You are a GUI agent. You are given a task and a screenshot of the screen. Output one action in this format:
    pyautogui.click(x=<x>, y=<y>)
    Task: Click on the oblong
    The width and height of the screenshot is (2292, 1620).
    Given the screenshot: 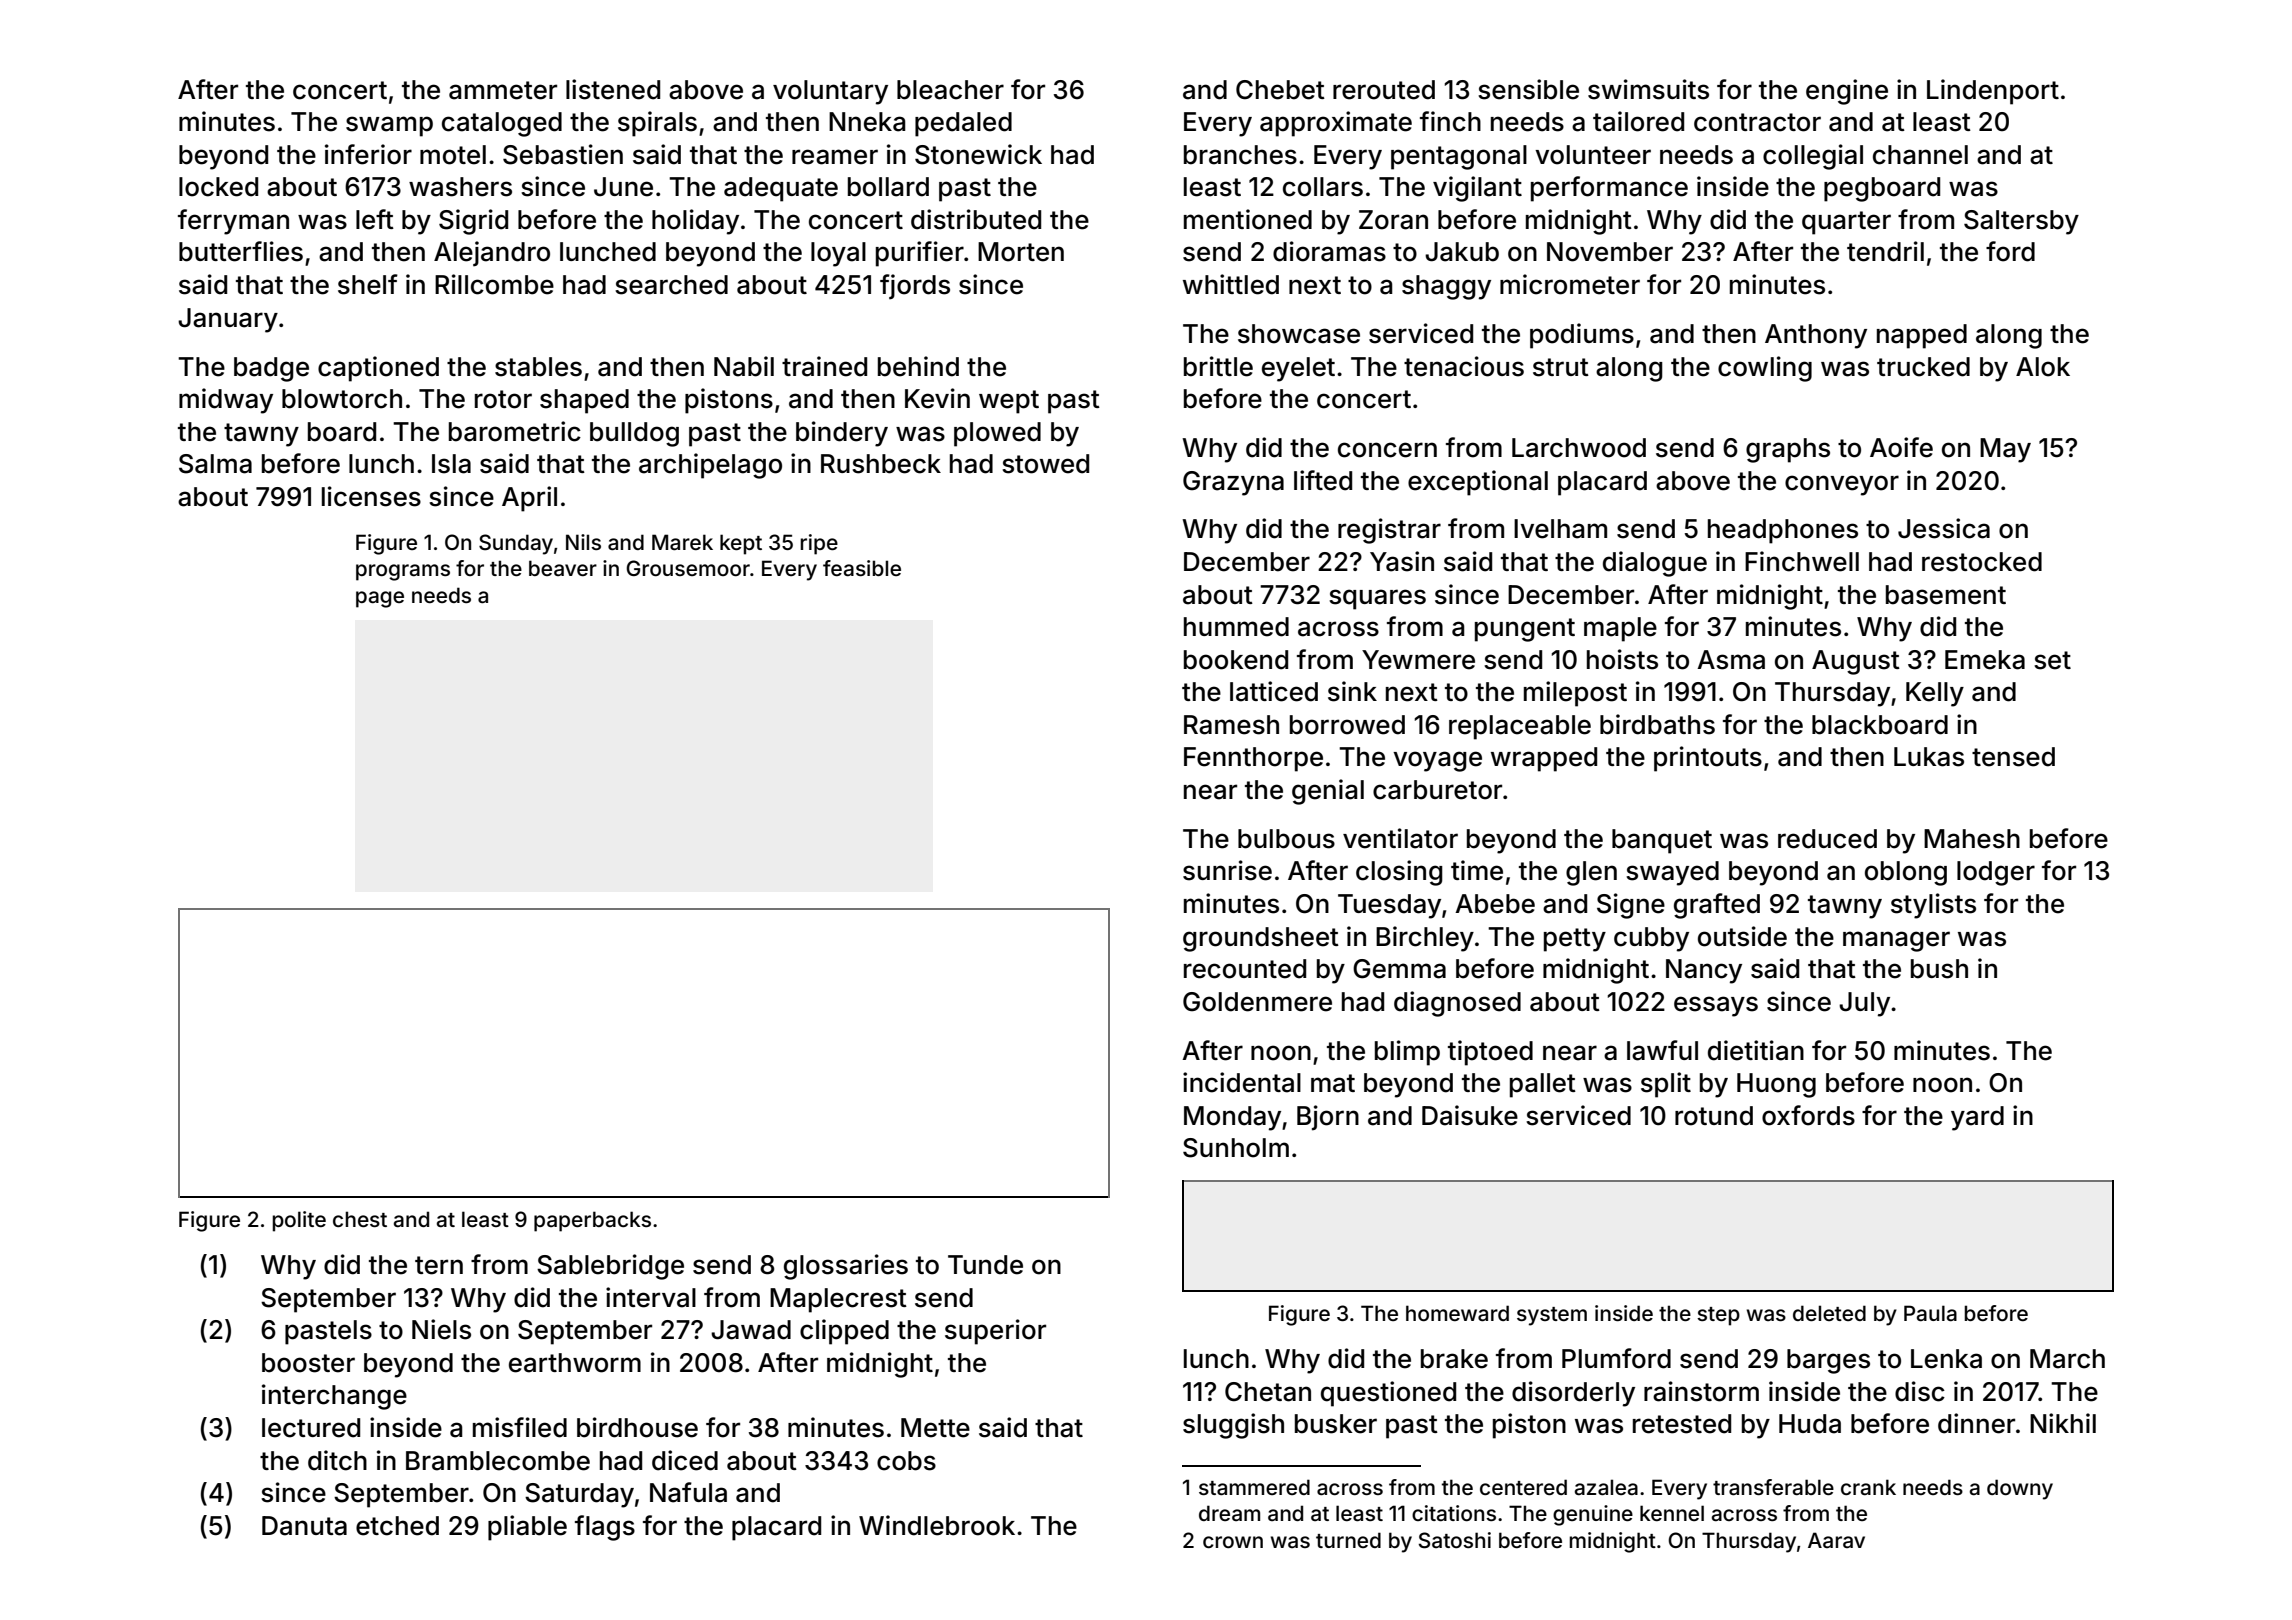 What is the action you would take?
    pyautogui.click(x=1906, y=873)
